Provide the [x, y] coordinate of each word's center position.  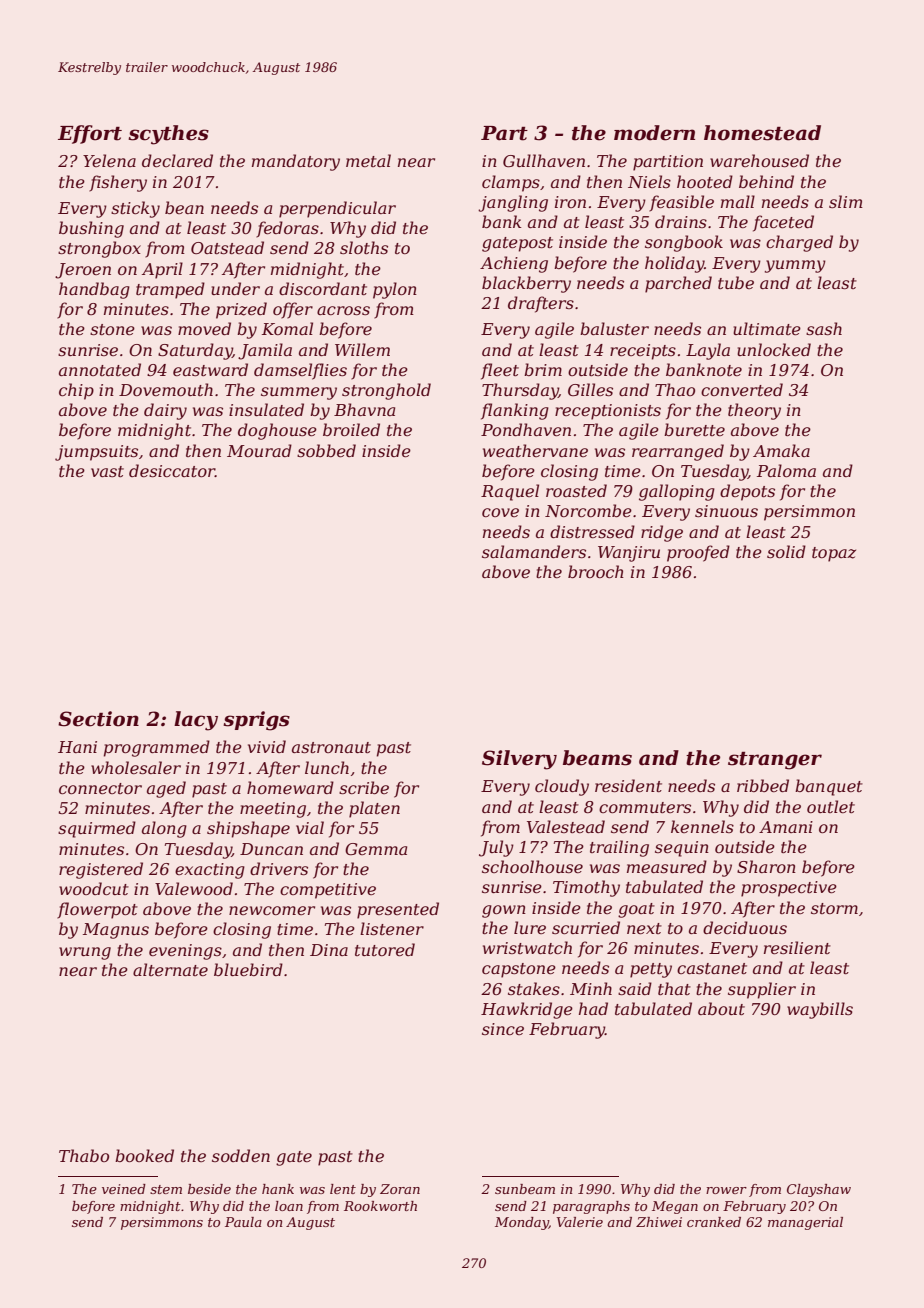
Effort [90, 134]
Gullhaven [544, 160]
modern [654, 133]
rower [726, 1190]
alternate [170, 969]
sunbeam [525, 1189]
